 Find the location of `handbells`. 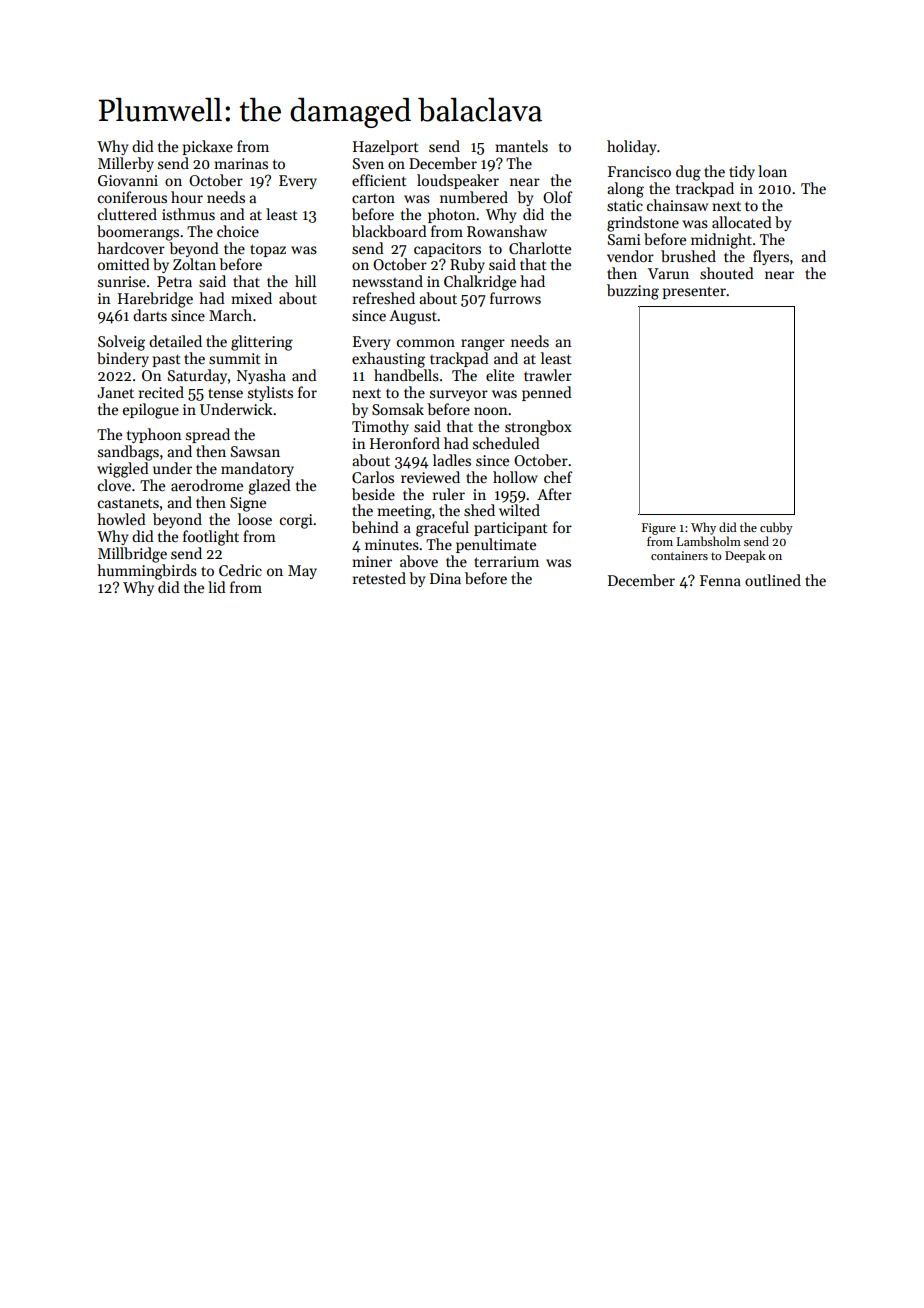

handbells is located at coordinates (406, 375).
